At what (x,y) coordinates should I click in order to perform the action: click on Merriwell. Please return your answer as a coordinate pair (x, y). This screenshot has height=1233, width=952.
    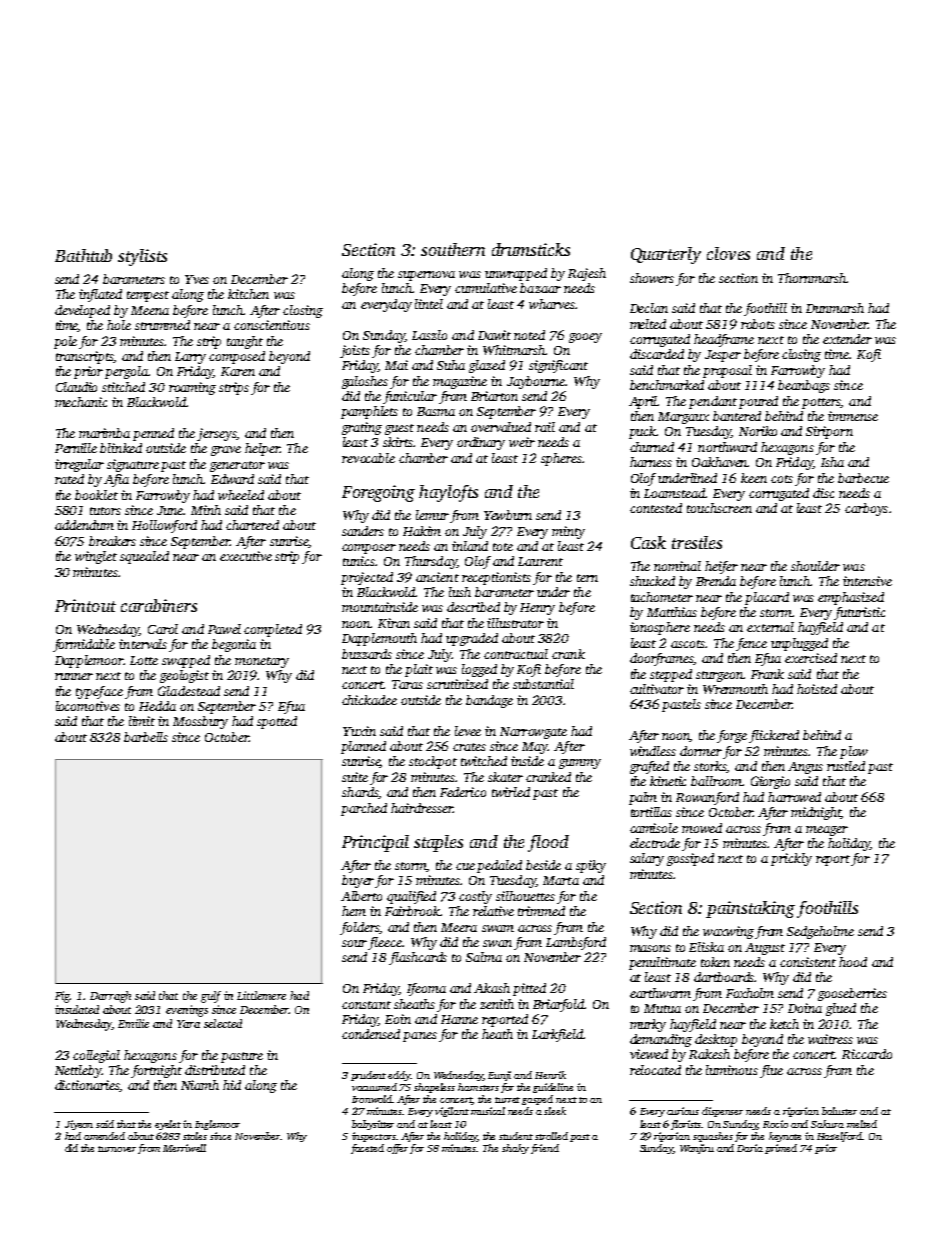
    Looking at the image, I should click on (184, 1148).
